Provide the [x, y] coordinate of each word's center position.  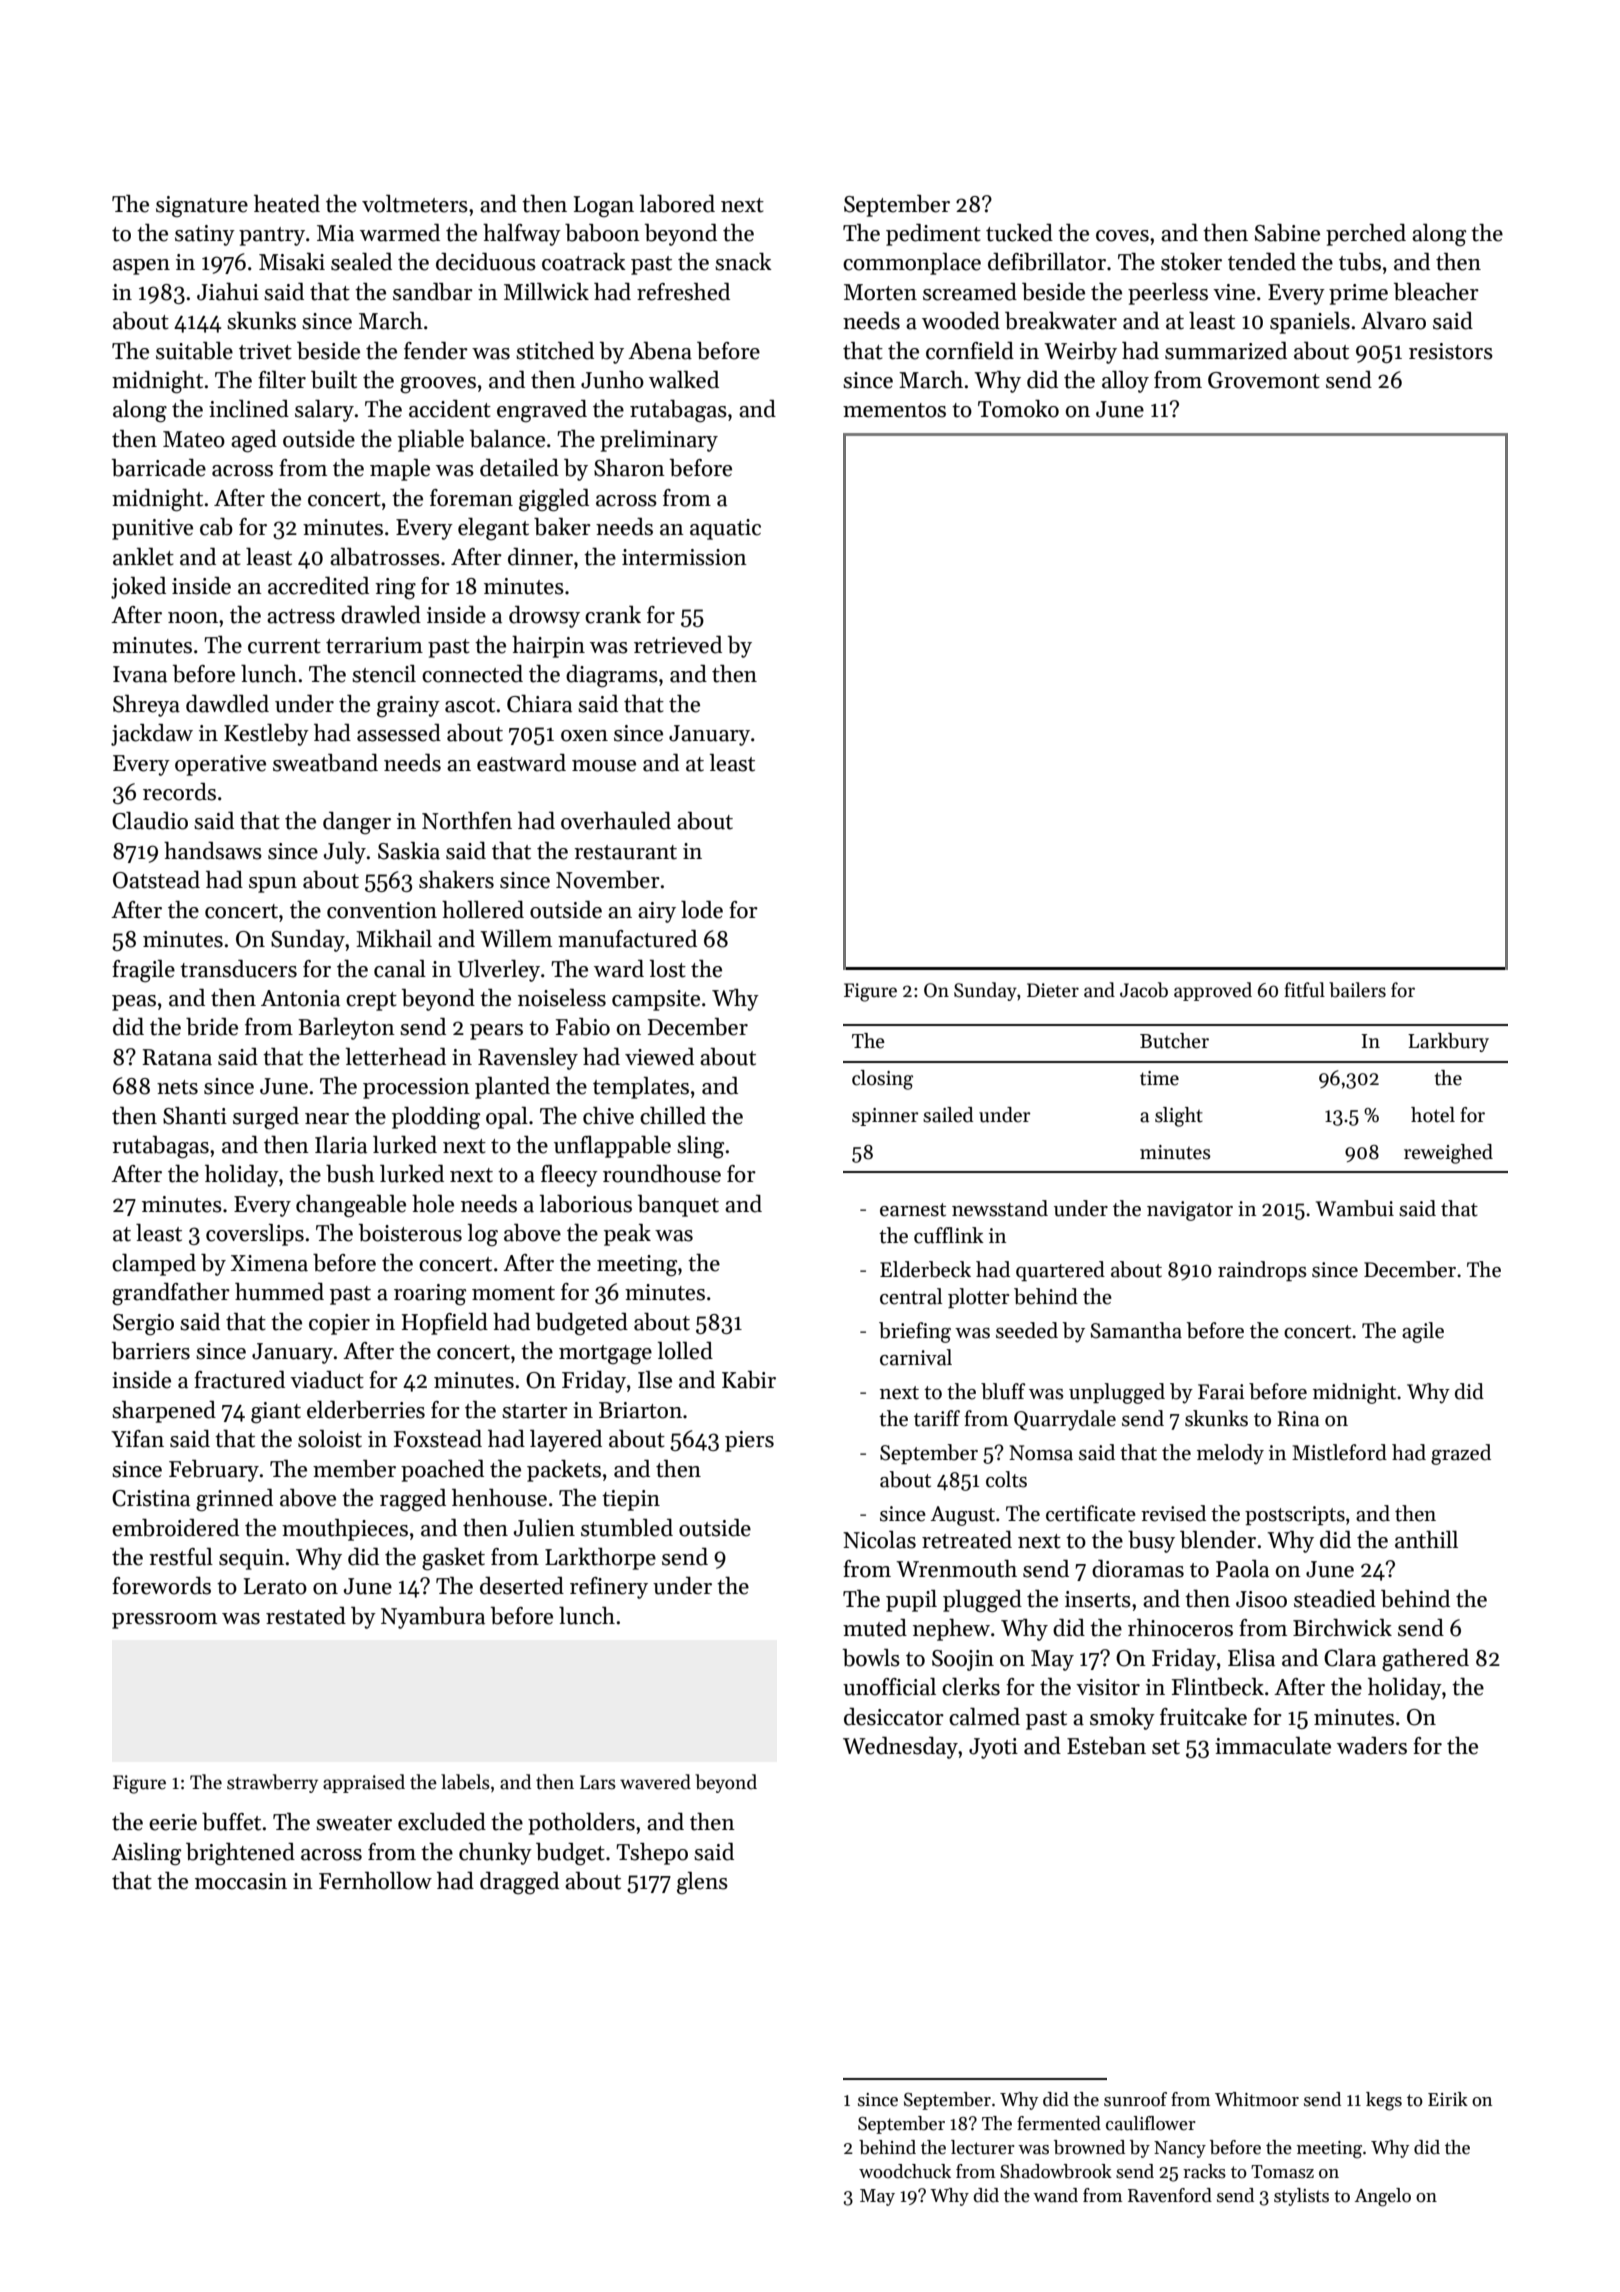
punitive [152, 529]
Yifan [137, 1439]
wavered [655, 1782]
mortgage [605, 1355]
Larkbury [1448, 1042]
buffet [231, 1822]
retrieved [678, 645]
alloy [1125, 382]
